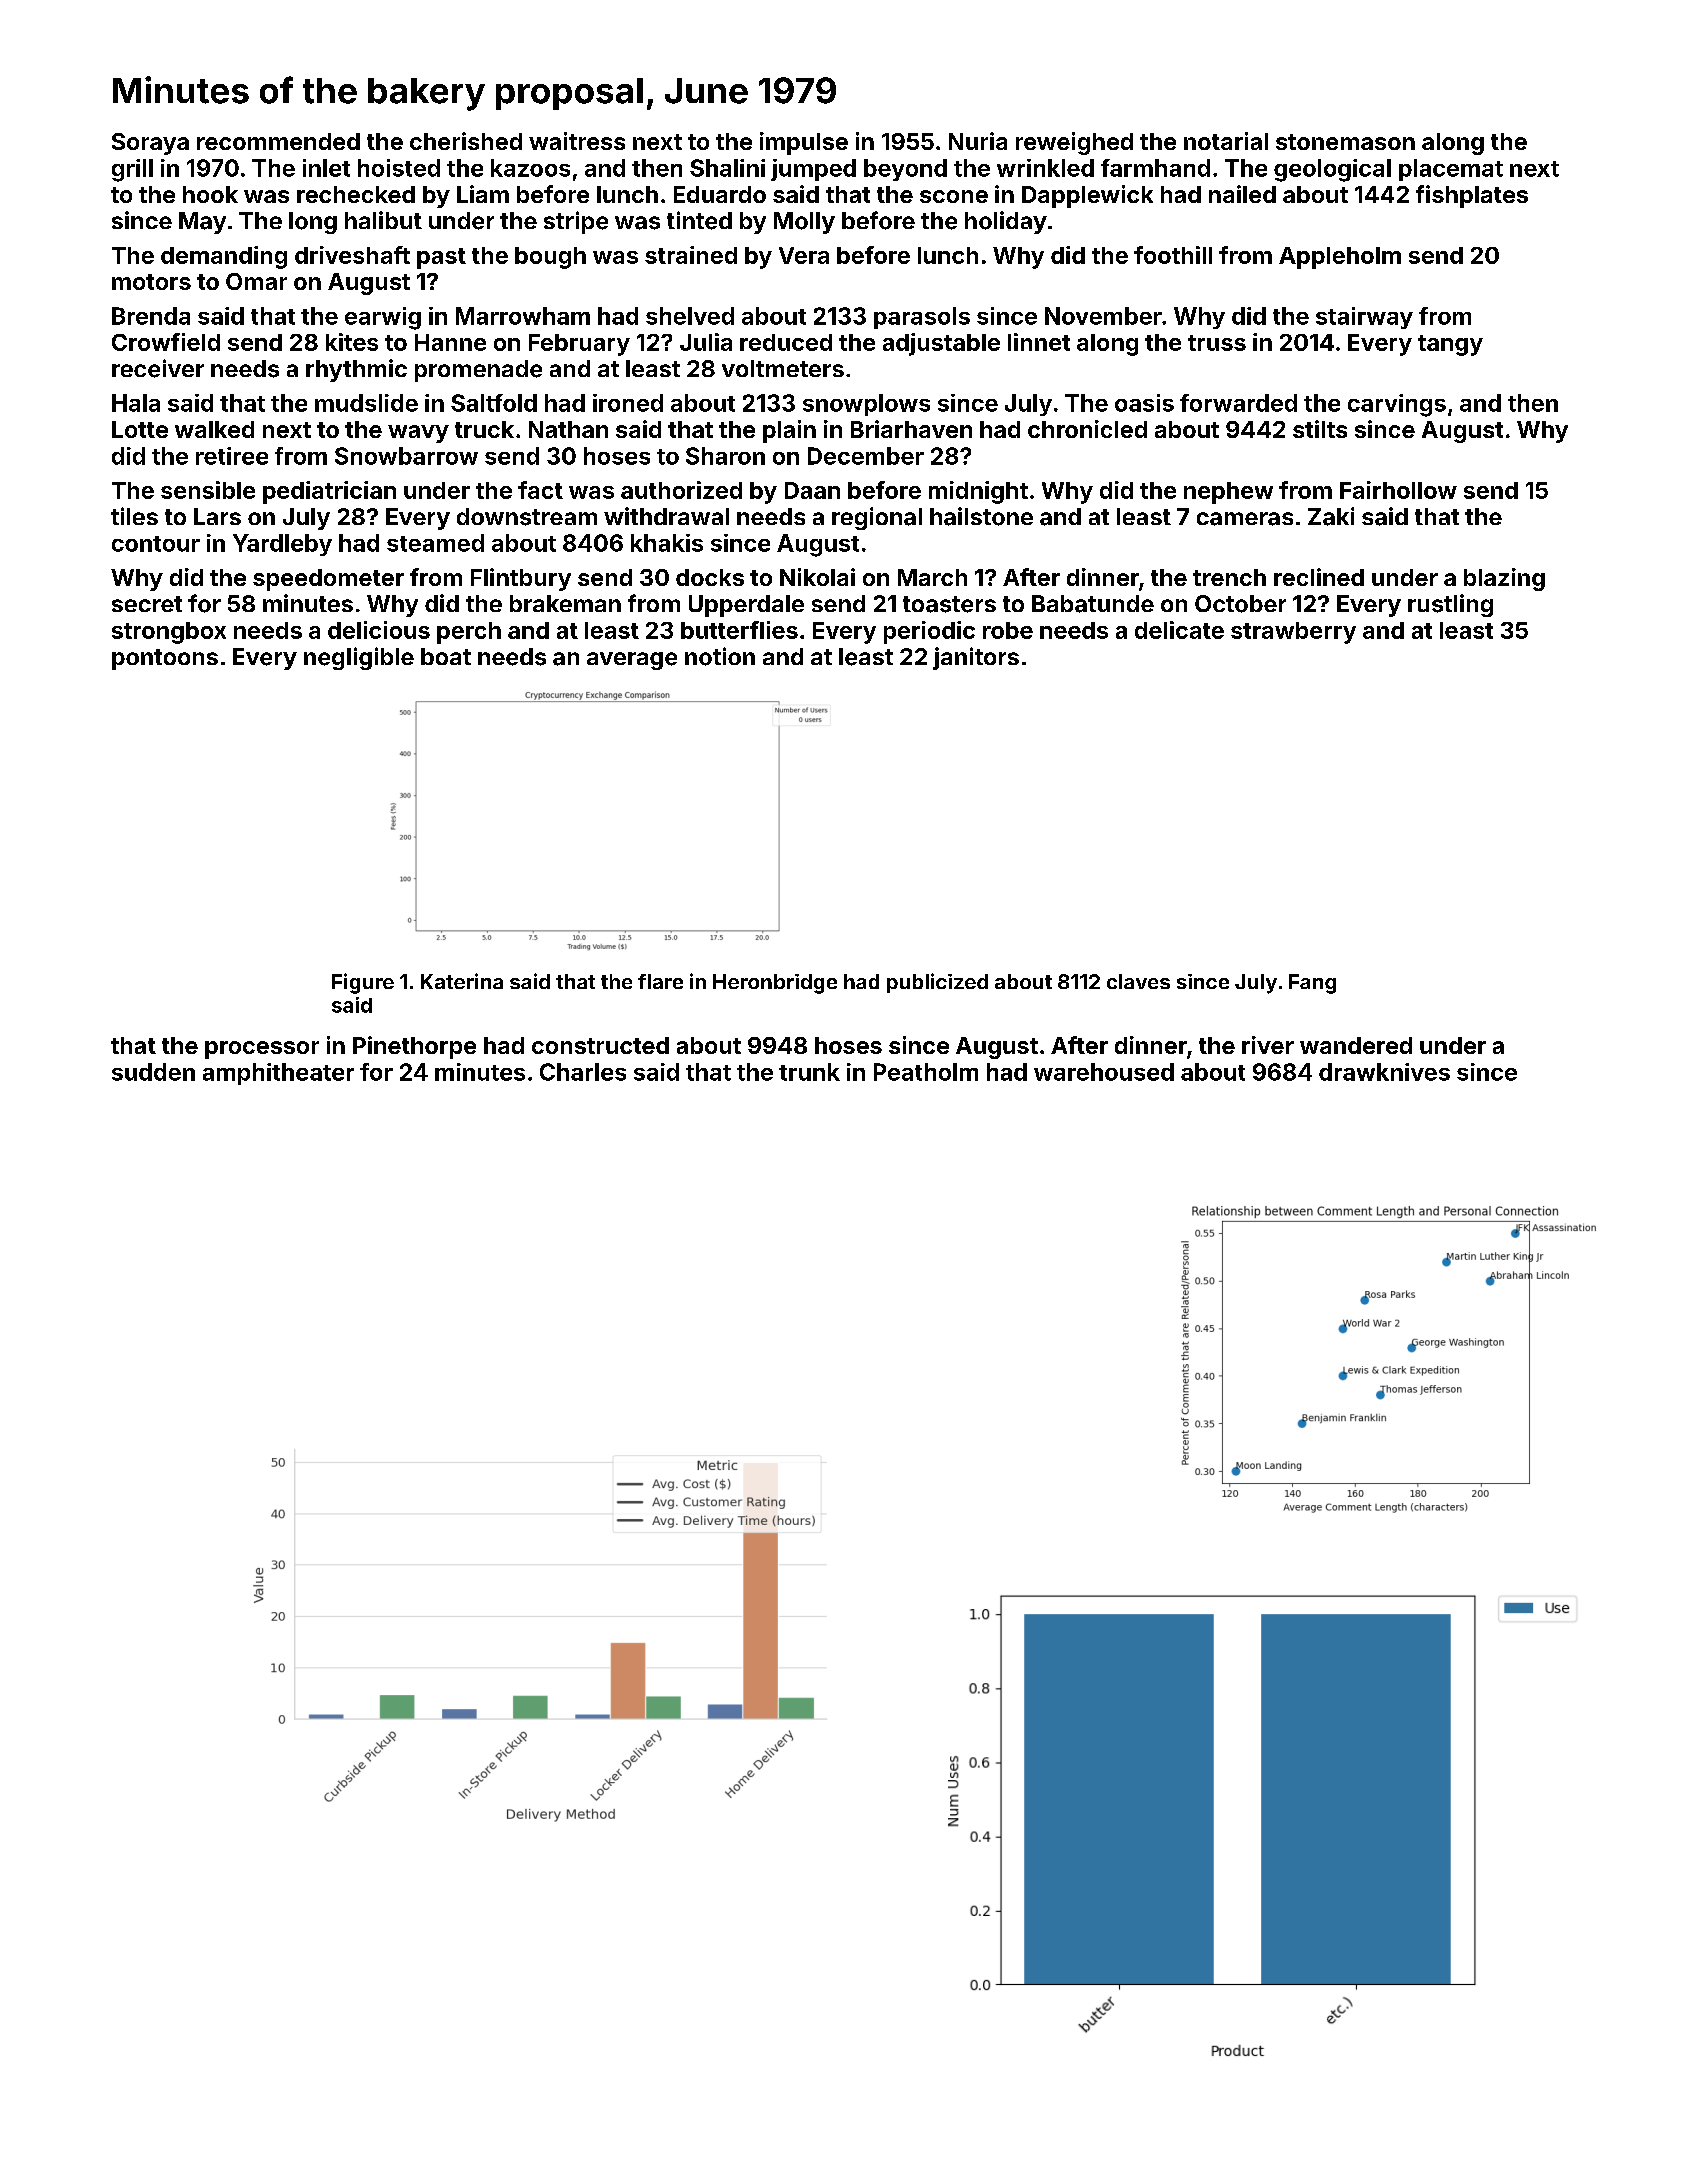  Describe the element at coordinates (1093, 604) in the screenshot. I see `Babatunde` at that location.
